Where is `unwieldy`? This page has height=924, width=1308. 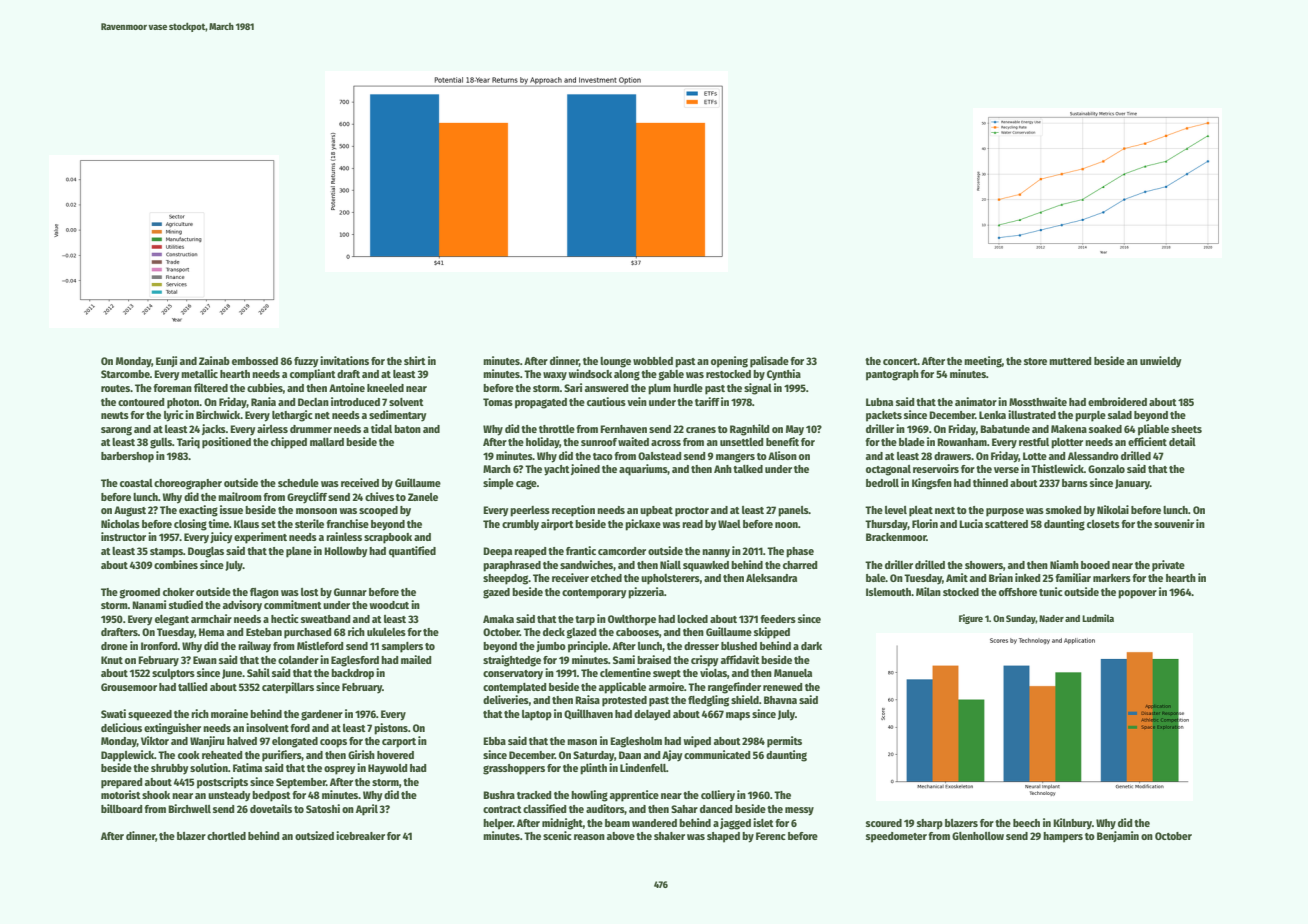 unwieldy is located at coordinates (1161, 362).
